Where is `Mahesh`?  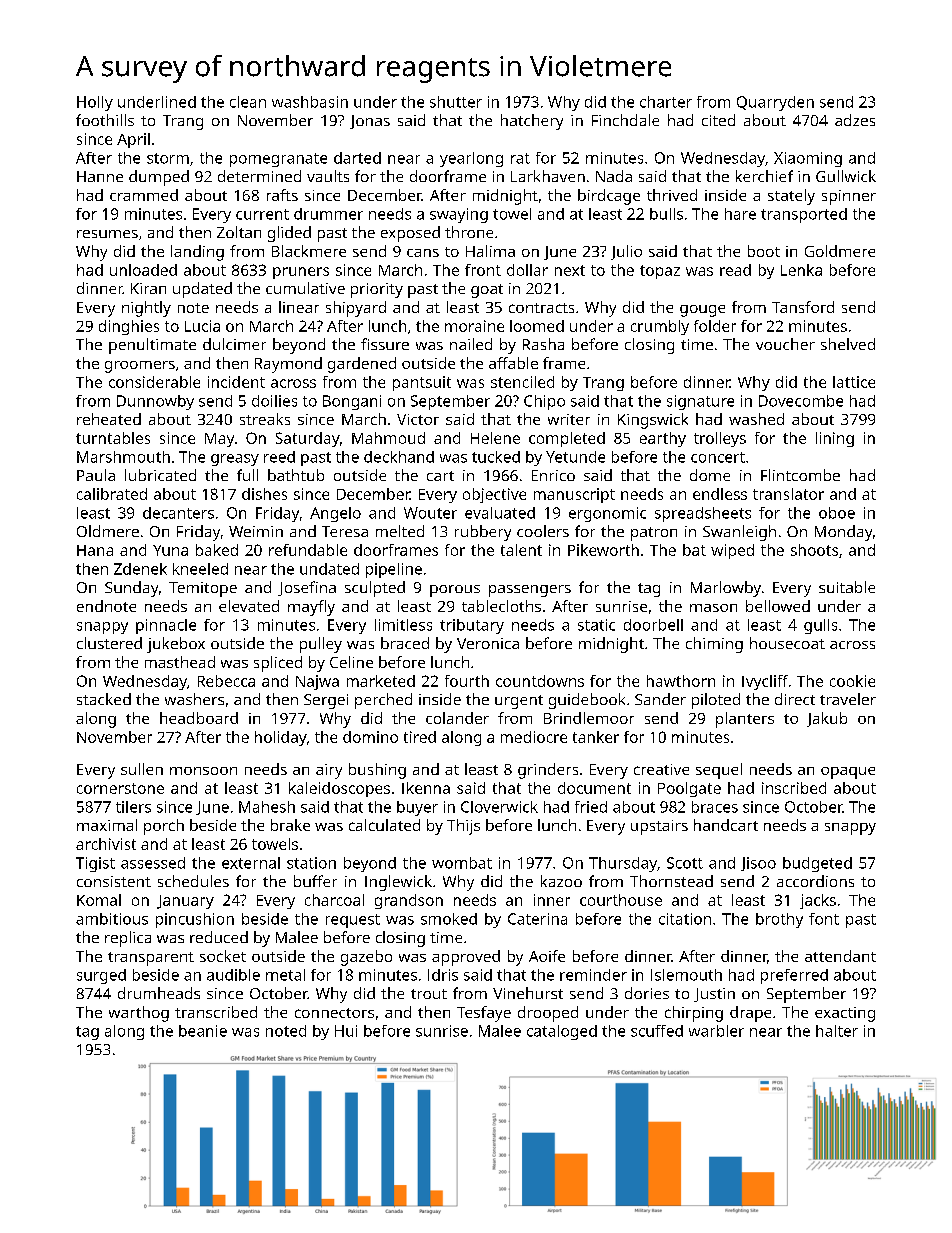
Mahesh is located at coordinates (267, 807).
